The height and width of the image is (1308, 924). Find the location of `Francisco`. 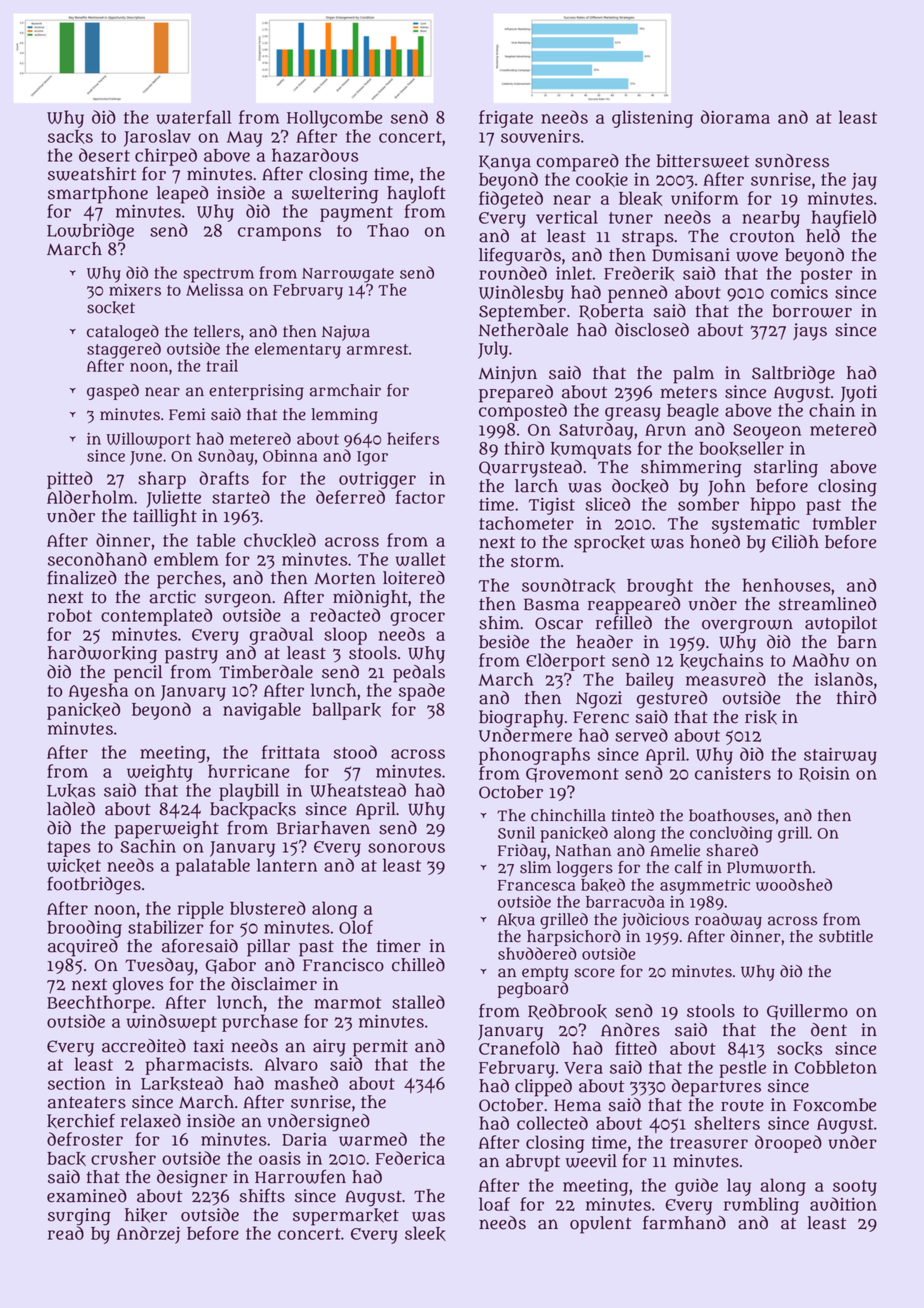

Francisco is located at coordinates (343, 965).
